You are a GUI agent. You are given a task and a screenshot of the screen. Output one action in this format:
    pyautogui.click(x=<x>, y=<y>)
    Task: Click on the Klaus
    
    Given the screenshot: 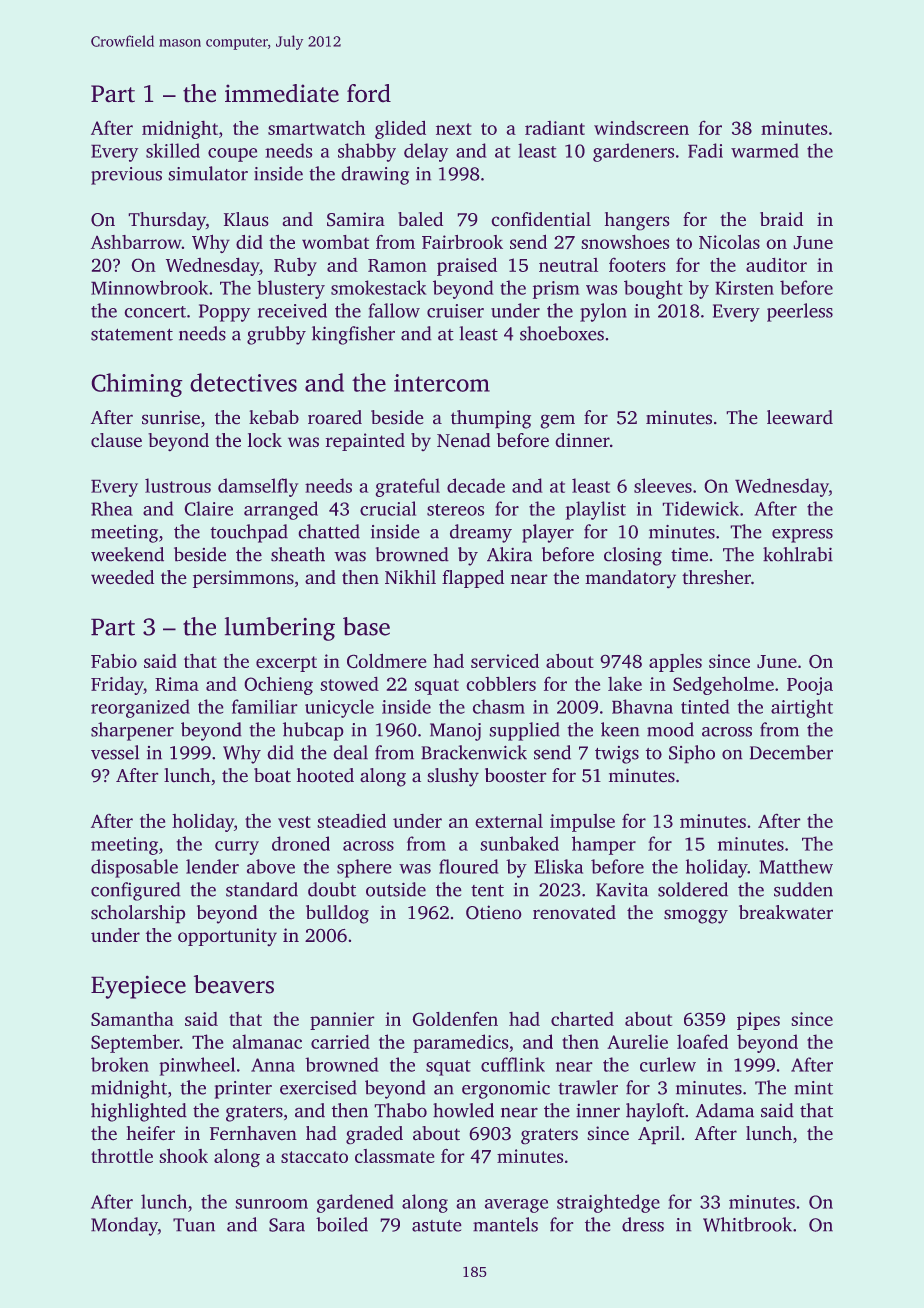 What is the action you would take?
    pyautogui.click(x=246, y=219)
